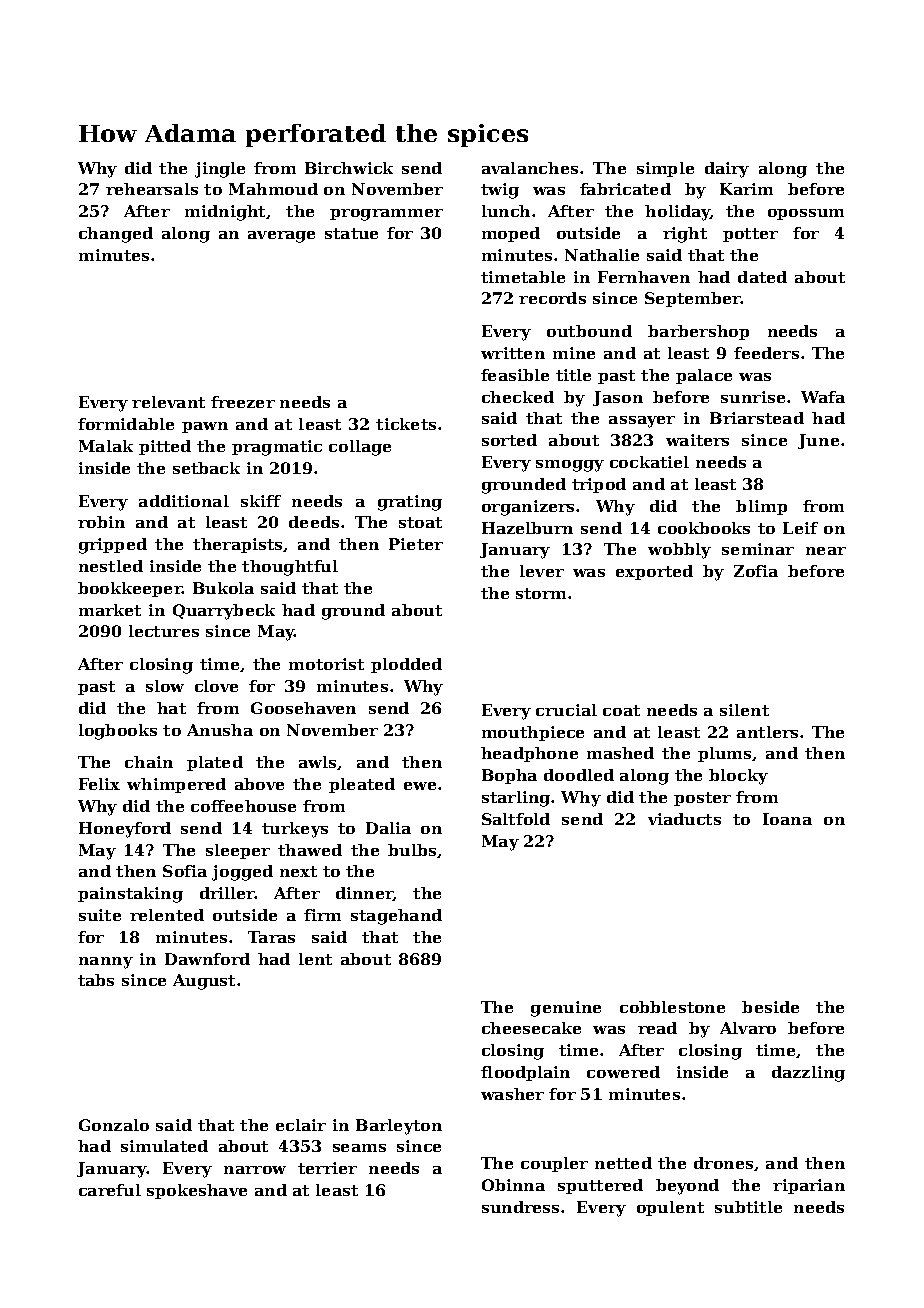 This screenshot has width=924, height=1308. What do you see at coordinates (184, 501) in the screenshot?
I see `additional` at bounding box center [184, 501].
